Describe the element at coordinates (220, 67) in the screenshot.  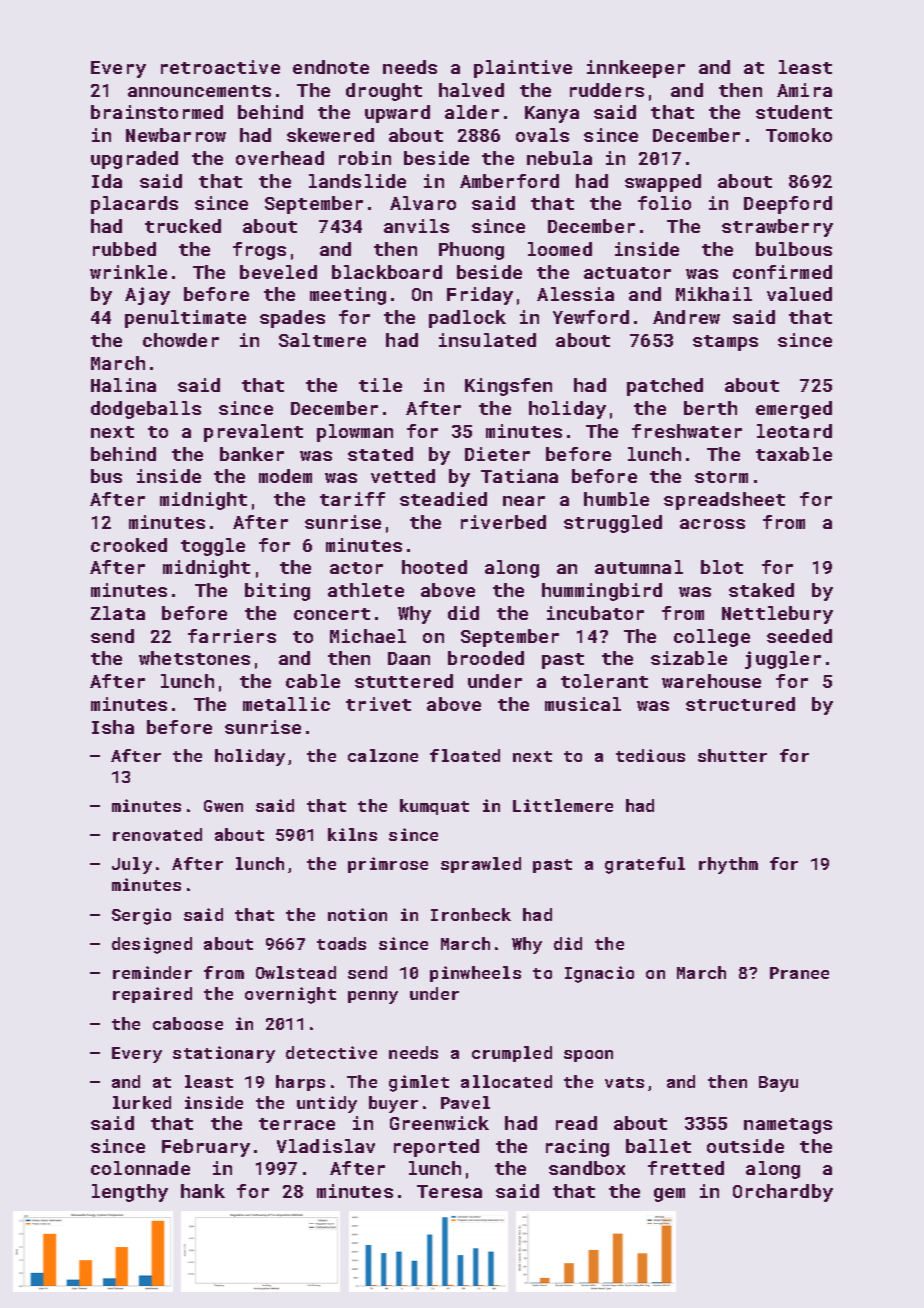
I see `retroactive` at that location.
